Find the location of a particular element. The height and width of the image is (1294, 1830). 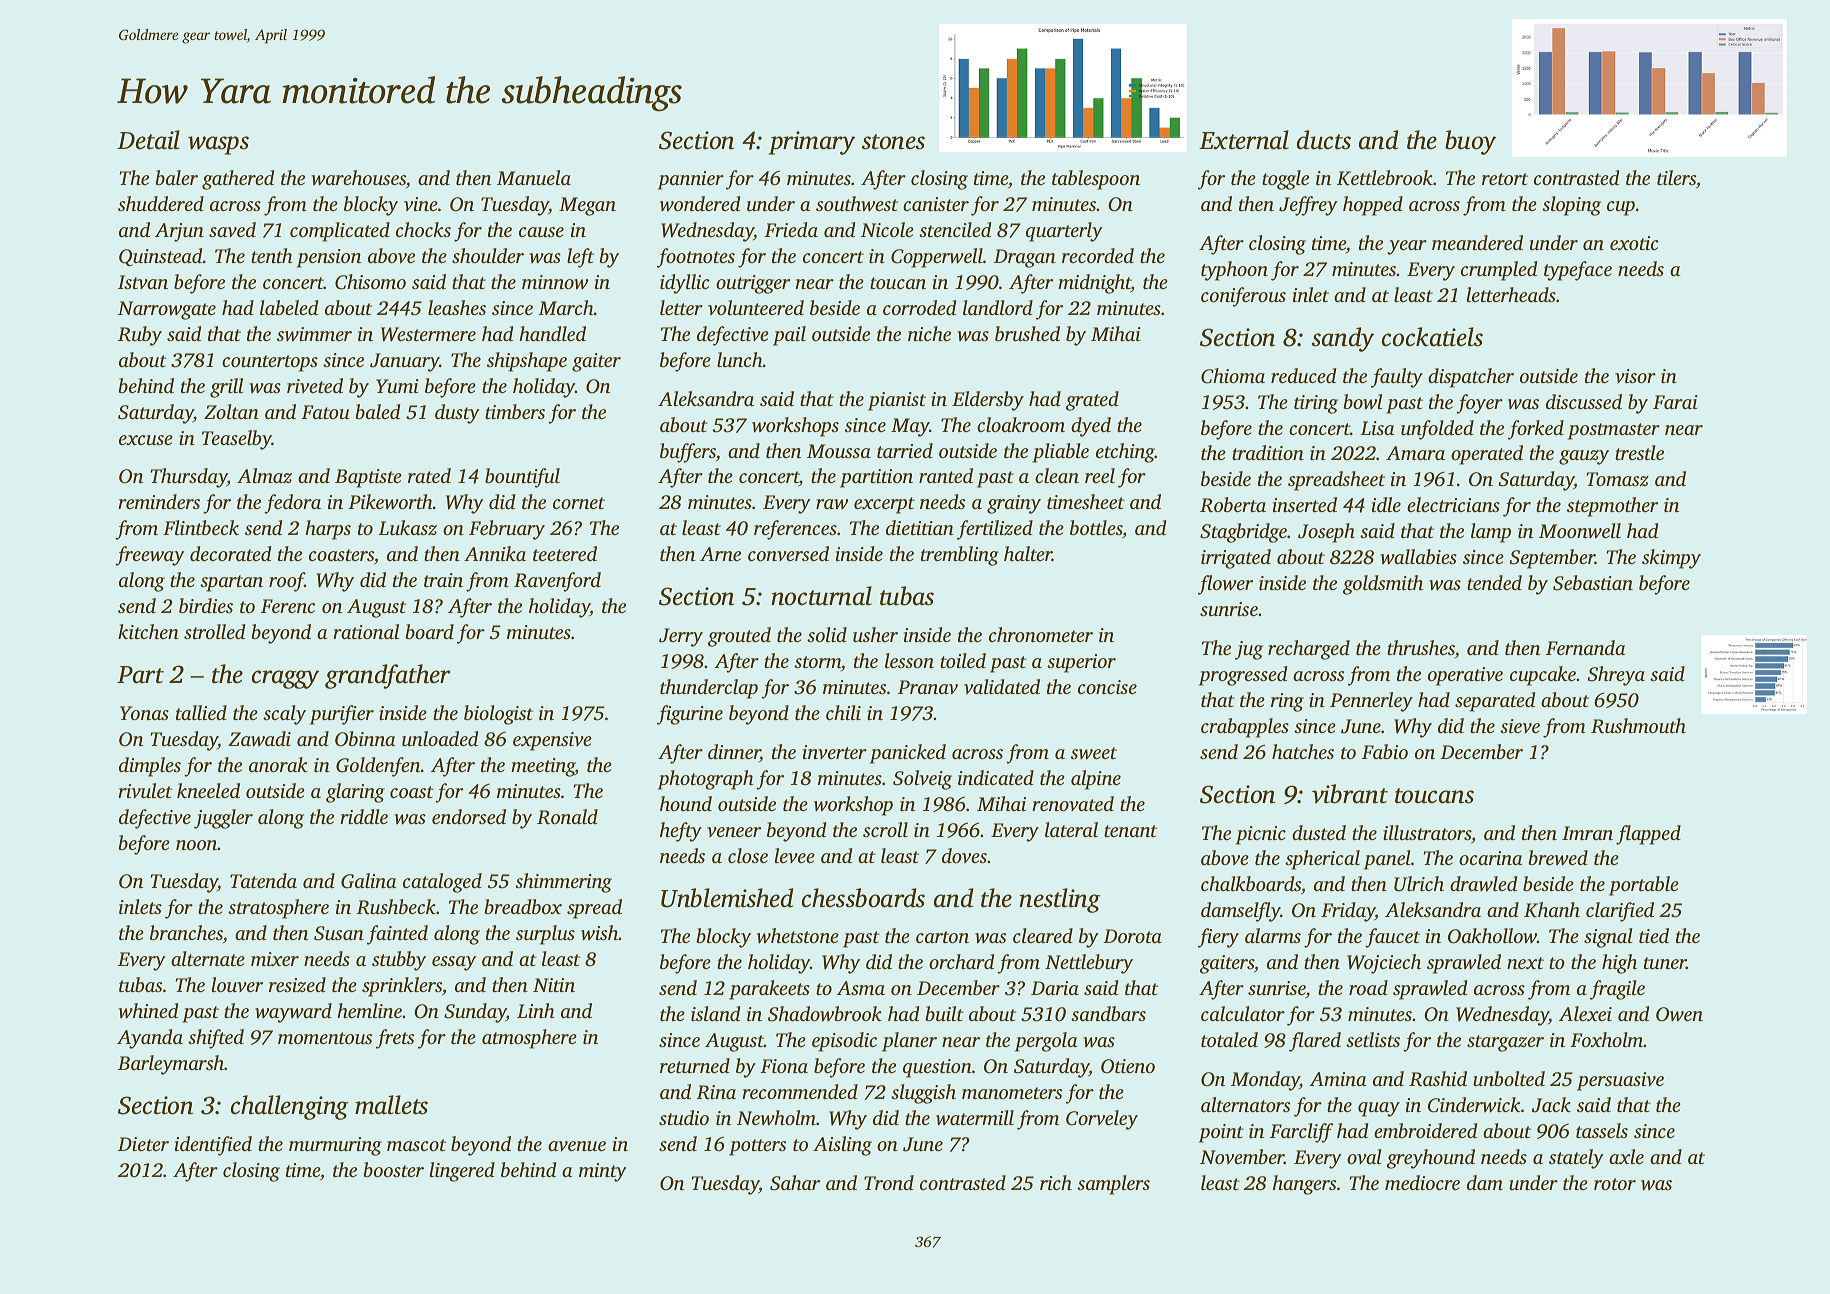

buffers is located at coordinates (688, 453).
